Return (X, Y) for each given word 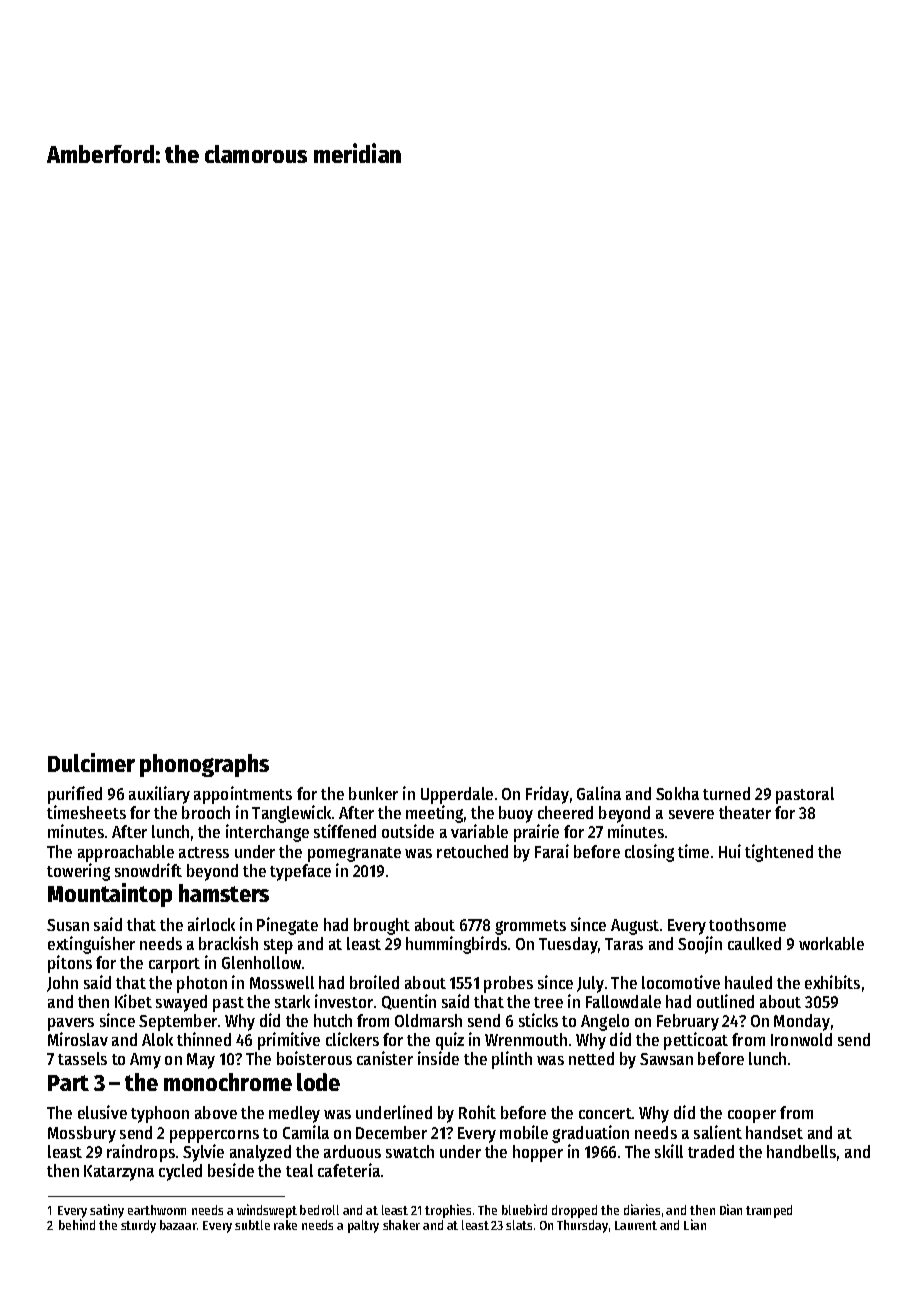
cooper (752, 1116)
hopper (538, 1153)
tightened (779, 853)
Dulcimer (91, 762)
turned (726, 793)
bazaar (178, 1225)
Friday (547, 795)
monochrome (228, 1082)
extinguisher (91, 945)
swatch (410, 1151)
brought (382, 926)
